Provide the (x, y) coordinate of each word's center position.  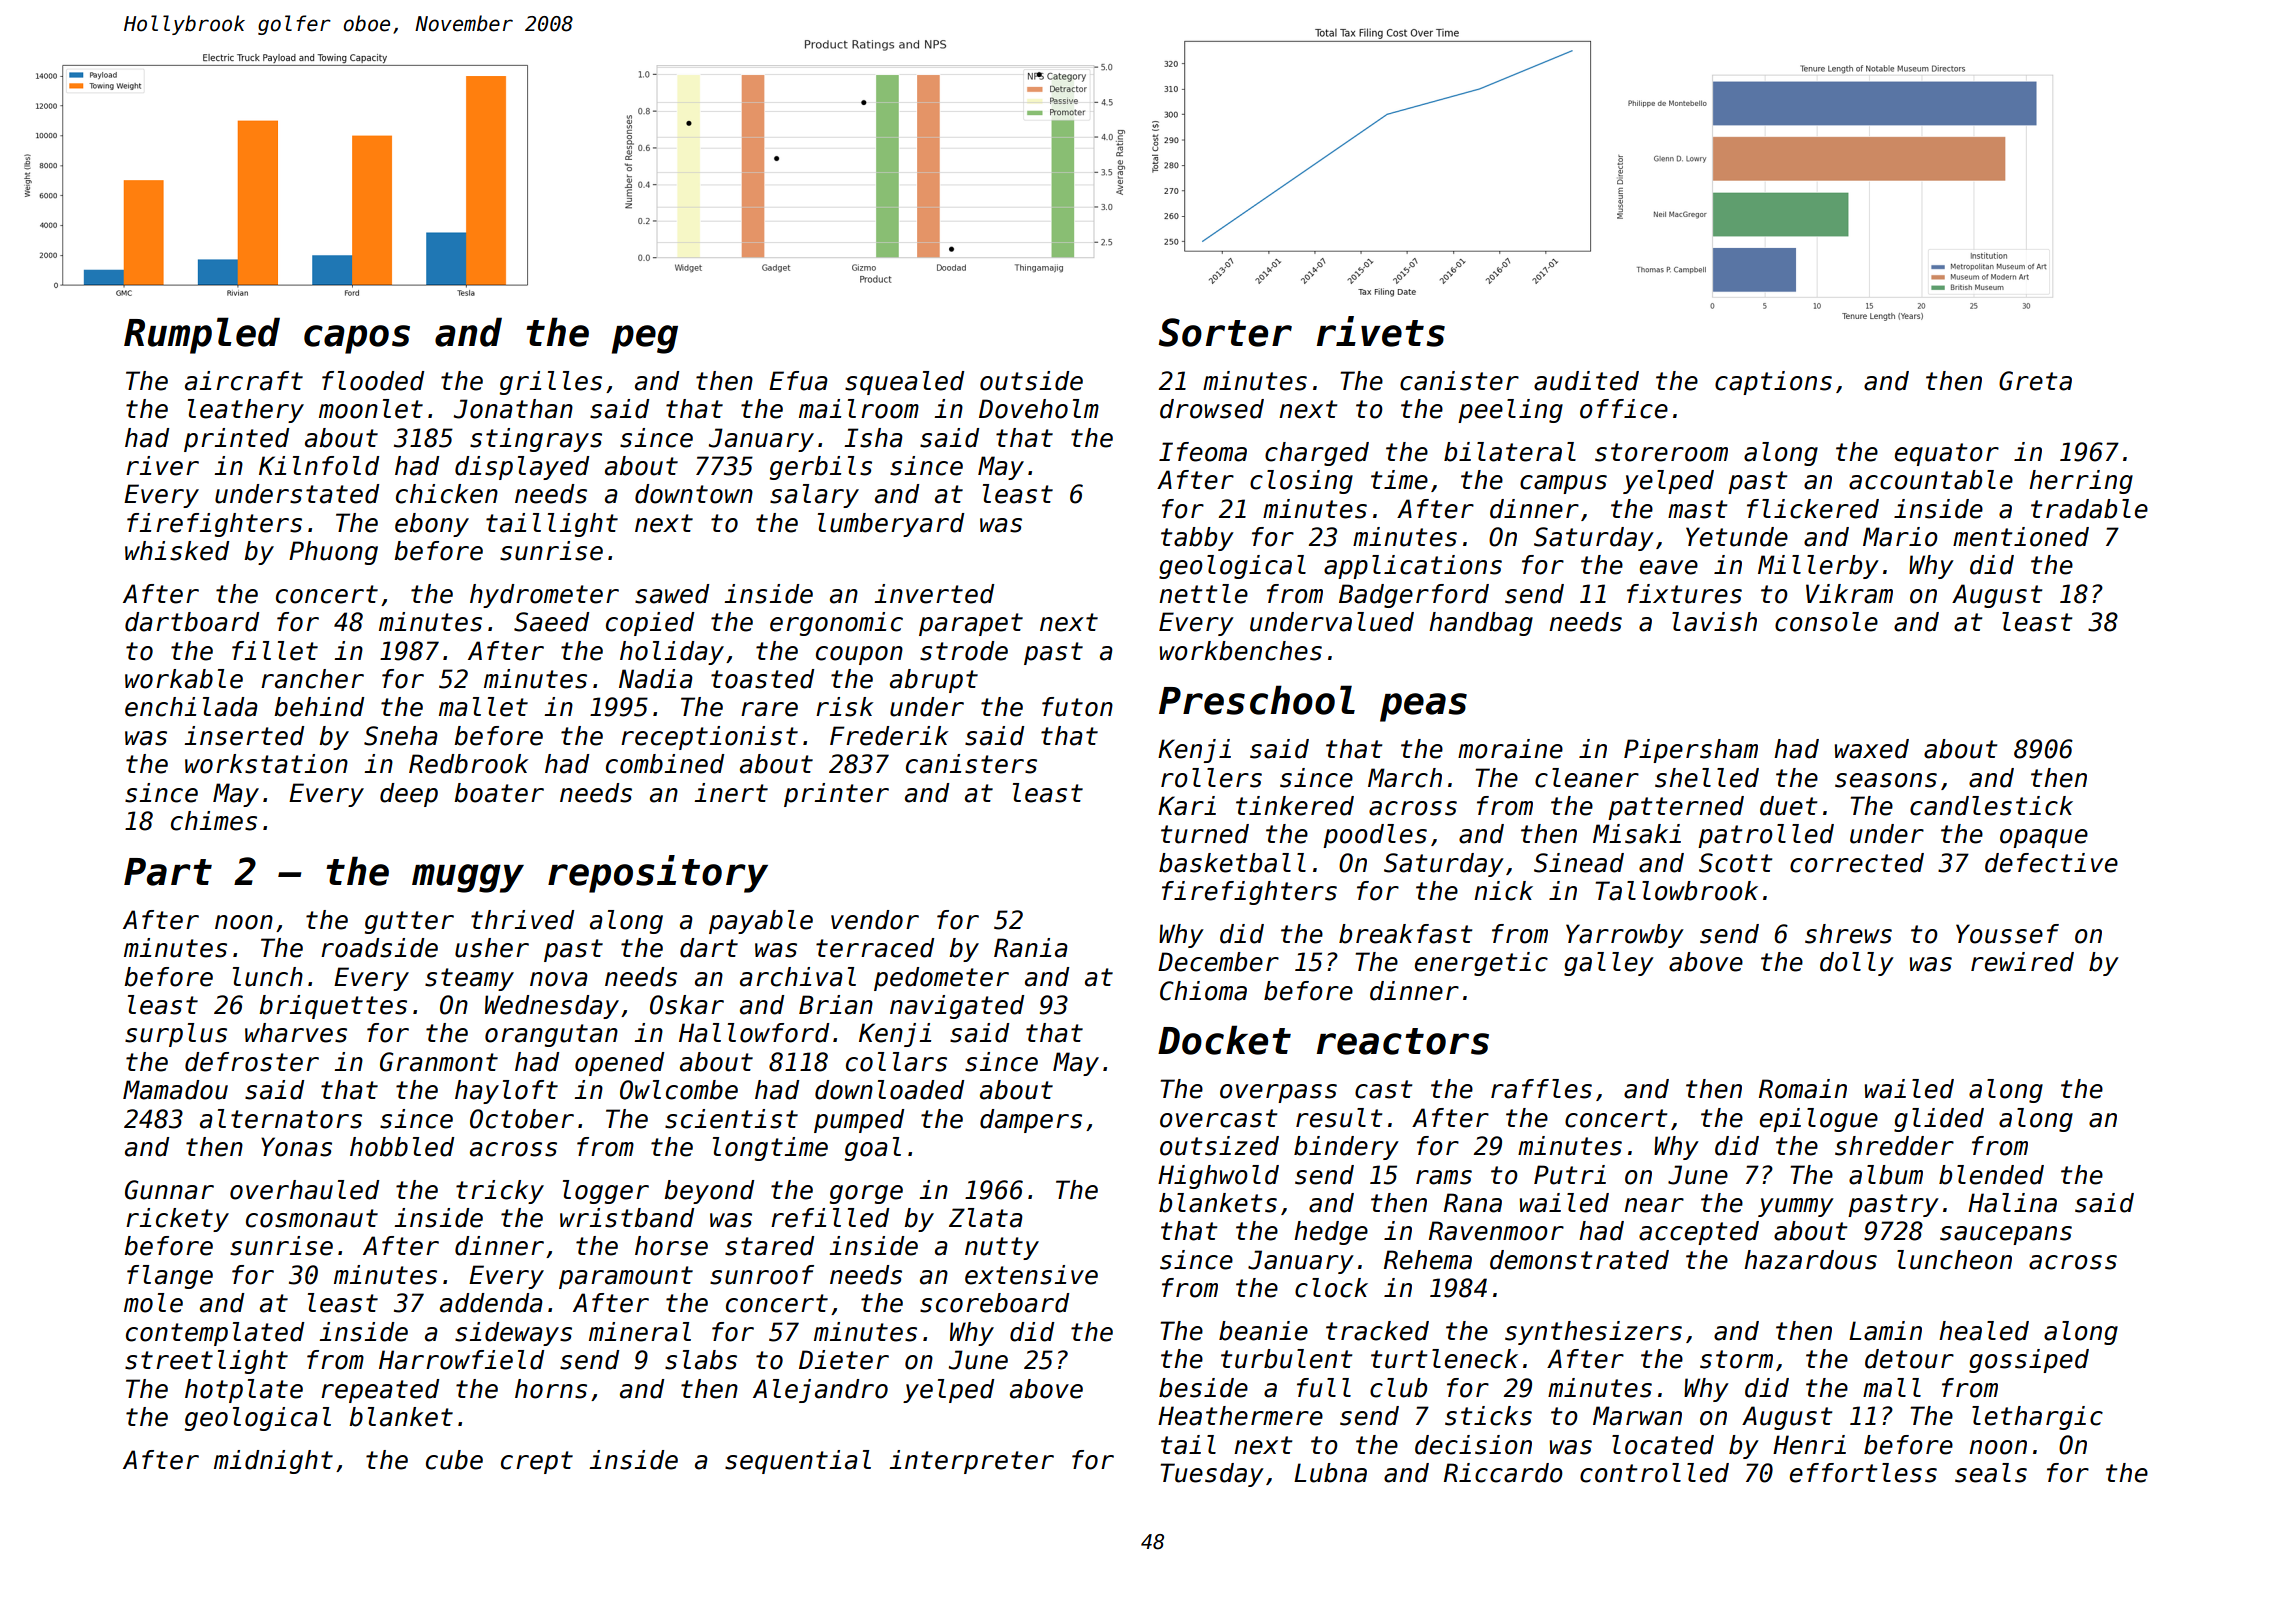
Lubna (1330, 1473)
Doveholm (1039, 409)
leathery (246, 411)
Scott (1735, 863)
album (1886, 1175)
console (1826, 622)
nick (1503, 891)
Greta (2035, 381)
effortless (1863, 1473)
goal (873, 1149)
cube (454, 1460)
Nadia (656, 679)
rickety (177, 1220)
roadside (379, 948)
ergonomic (836, 624)
